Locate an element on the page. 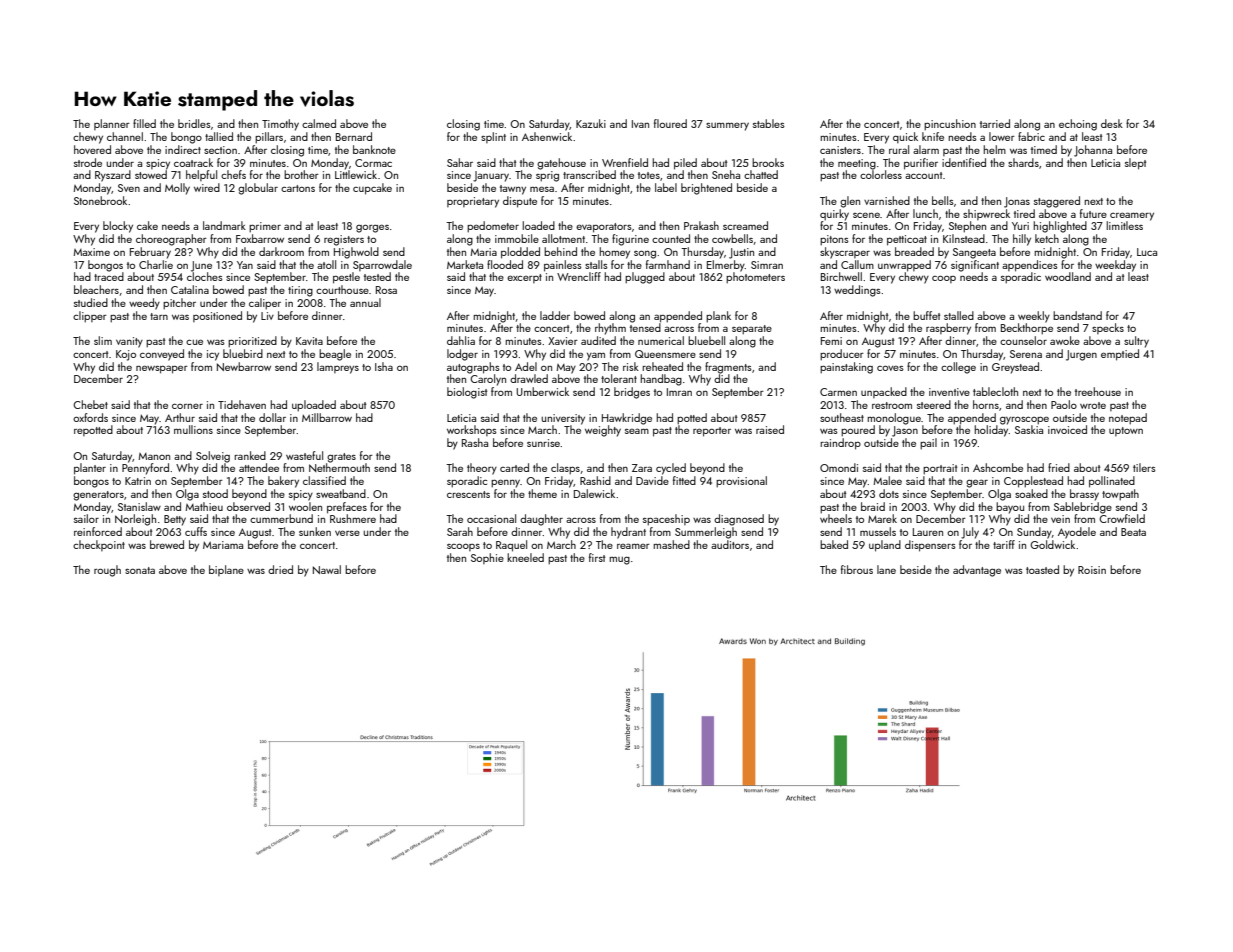 The width and height of the document is (1233, 952). Ryszard is located at coordinates (113, 176).
